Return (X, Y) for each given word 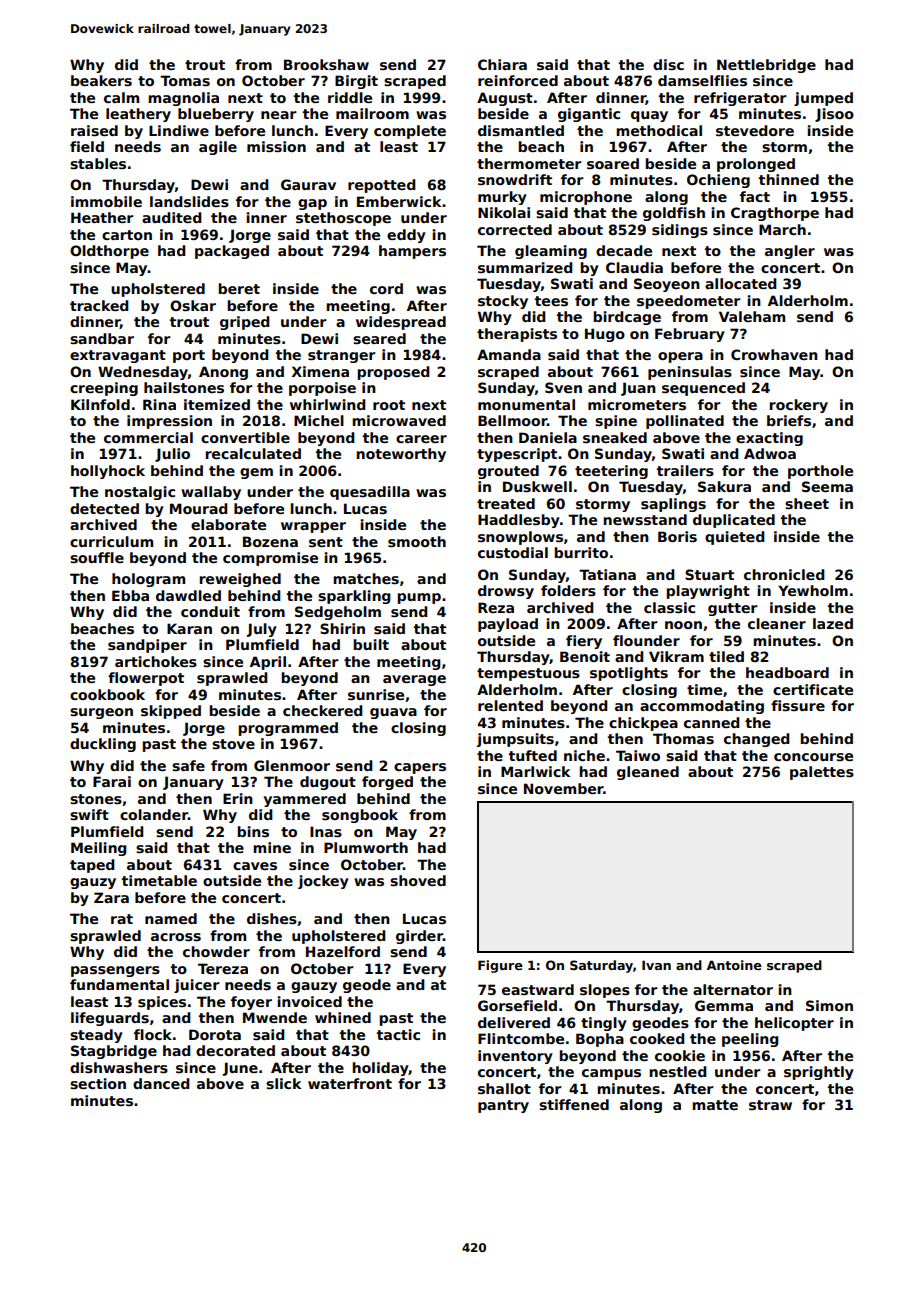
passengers (115, 971)
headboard (787, 672)
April (268, 663)
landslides (189, 201)
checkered (323, 710)
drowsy (506, 592)
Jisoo (834, 115)
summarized (525, 267)
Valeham (752, 316)
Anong (223, 373)
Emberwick (399, 201)
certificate (813, 689)
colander (154, 814)
